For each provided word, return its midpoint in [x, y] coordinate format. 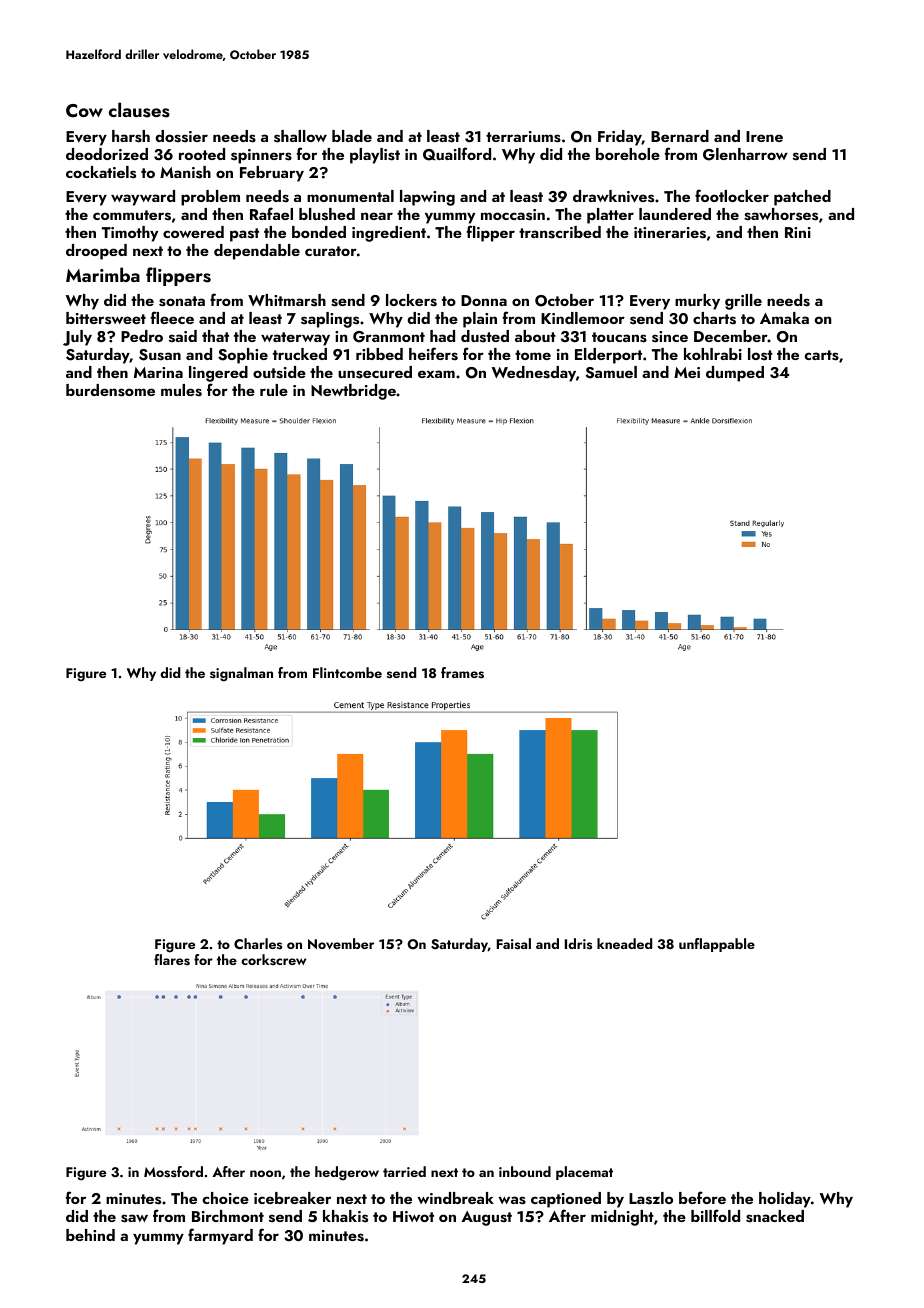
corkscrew [273, 960]
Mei [687, 372]
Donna [484, 300]
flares [172, 960]
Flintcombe [347, 672]
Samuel [611, 372]
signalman [241, 674]
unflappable [717, 945]
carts [821, 355]
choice [225, 1198]
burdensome [110, 390]
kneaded [624, 943]
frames [462, 673]
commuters [132, 215]
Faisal [514, 943]
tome [533, 355]
